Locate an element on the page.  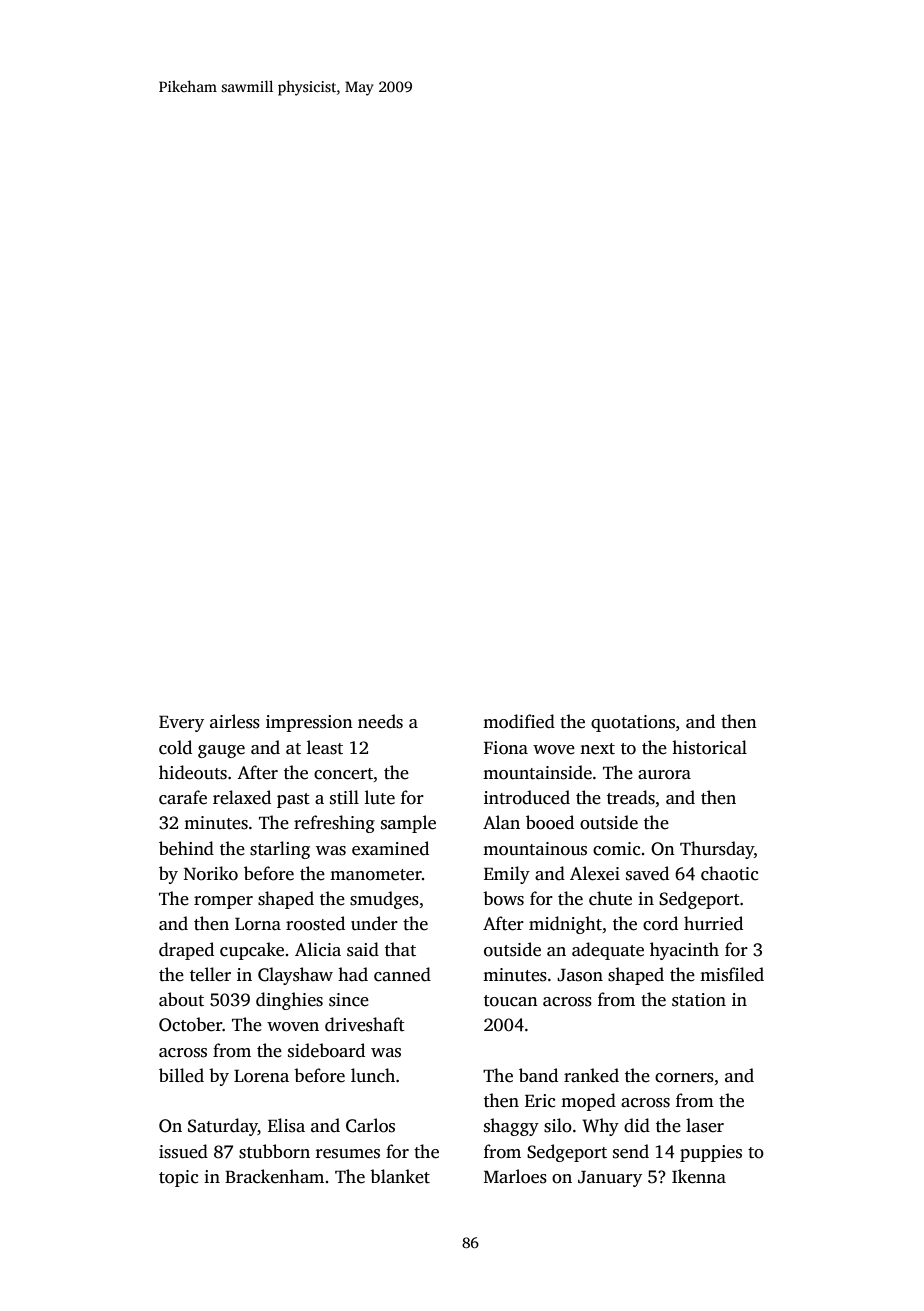
booed is located at coordinates (550, 822).
